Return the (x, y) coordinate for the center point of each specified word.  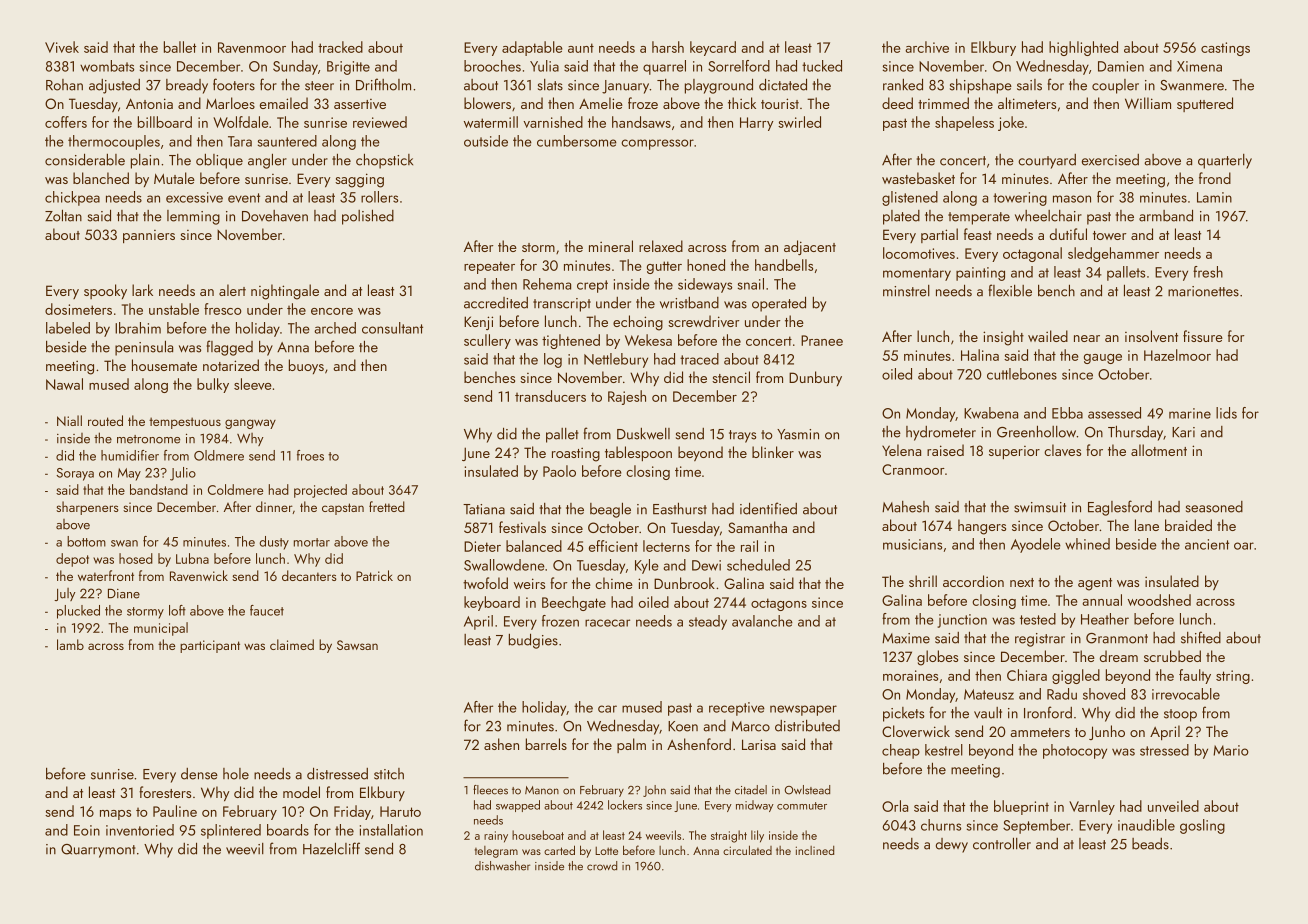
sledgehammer (1113, 254)
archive (927, 47)
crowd (602, 866)
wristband (689, 303)
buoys (306, 366)
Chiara (1027, 675)
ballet (180, 47)
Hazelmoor (1177, 355)
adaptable (532, 48)
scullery (487, 341)
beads (1150, 844)
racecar (607, 623)
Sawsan (357, 645)
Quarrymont (98, 851)
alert (232, 290)
